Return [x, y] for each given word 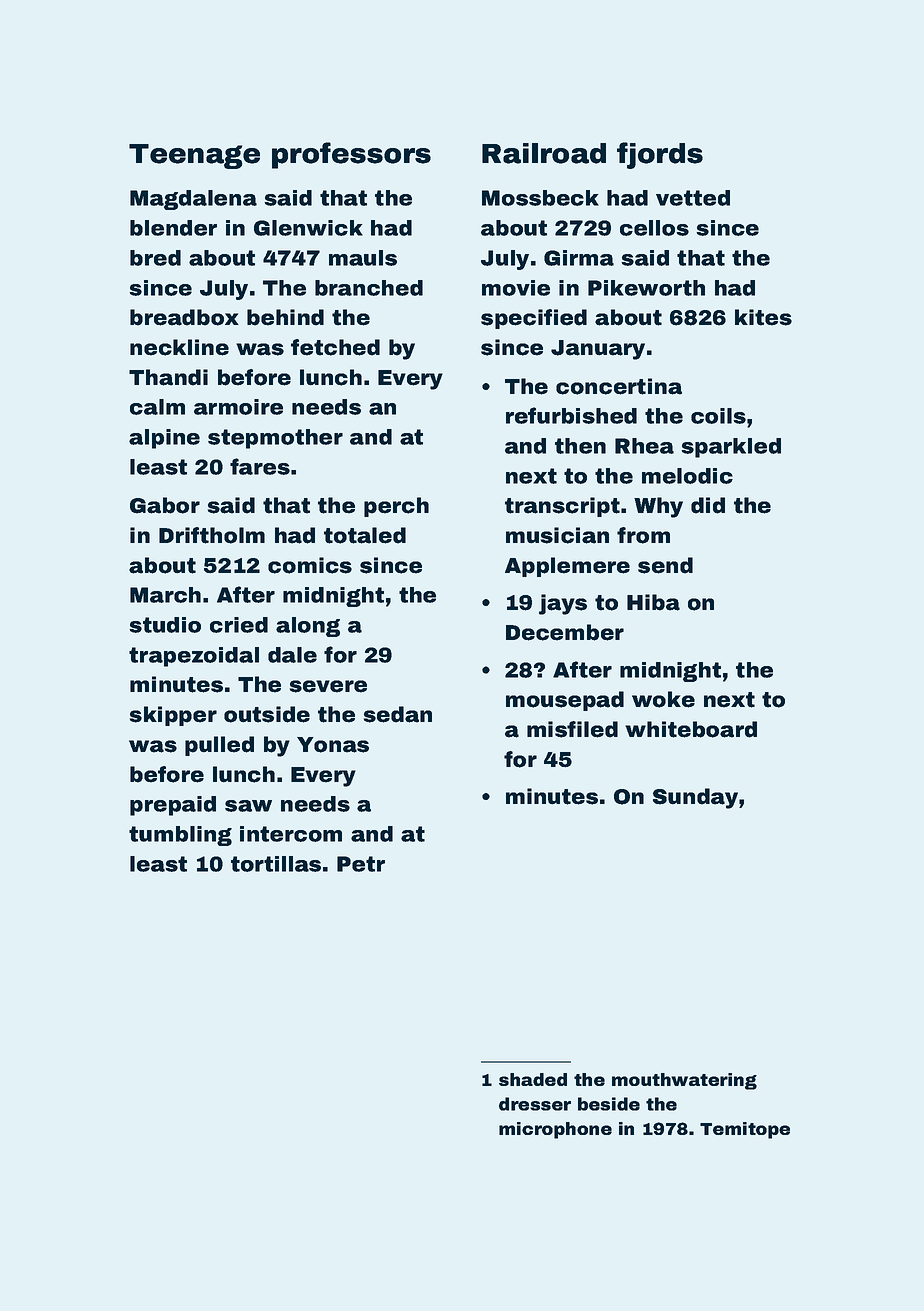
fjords [660, 155]
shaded [533, 1079]
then [580, 446]
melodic [687, 476]
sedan [398, 714]
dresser [535, 1104]
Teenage [194, 156]
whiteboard [691, 729]
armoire [238, 407]
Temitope [745, 1130]
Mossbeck [540, 198]
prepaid [173, 806]
